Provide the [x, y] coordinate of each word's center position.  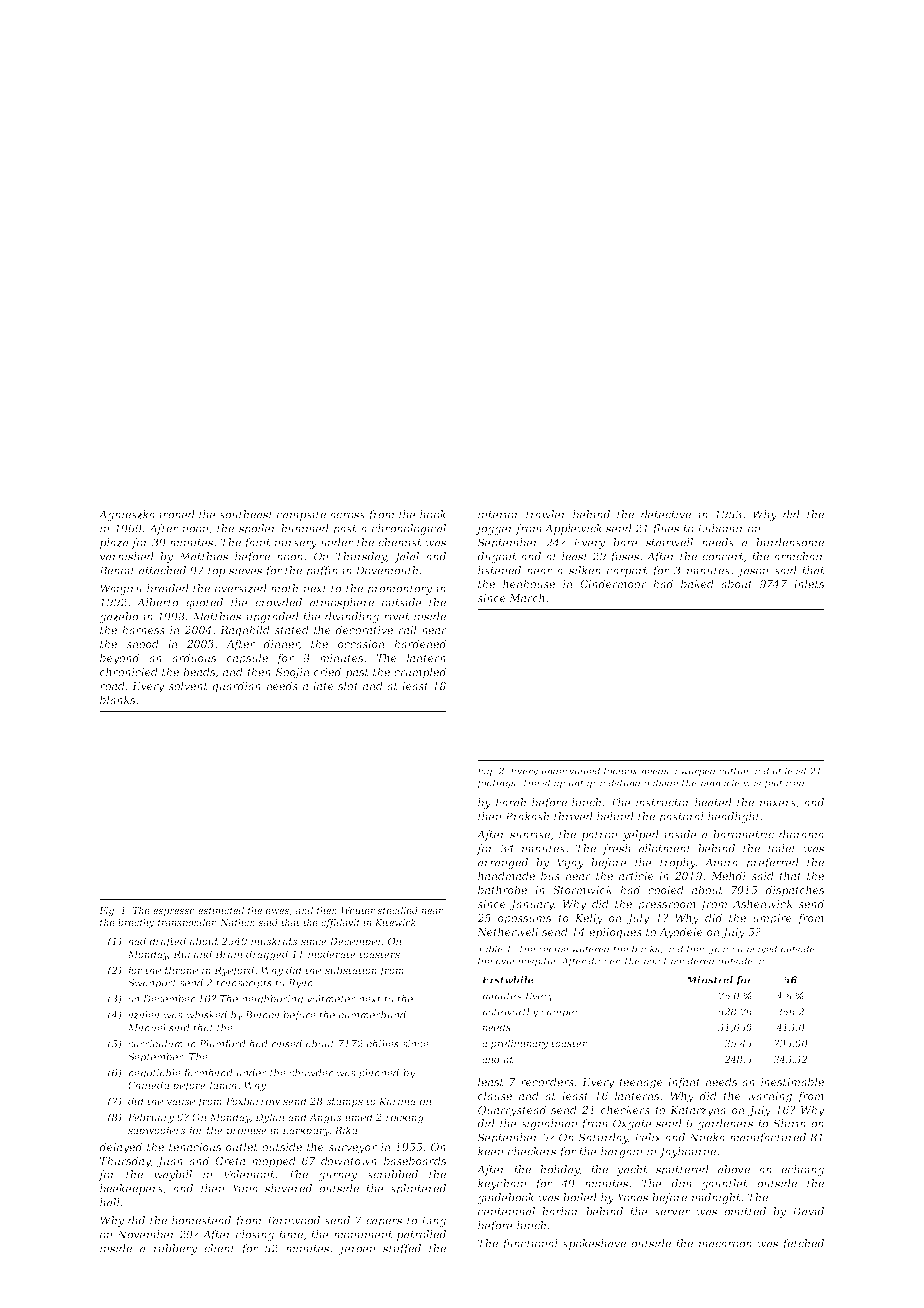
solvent [188, 685]
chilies [383, 1044]
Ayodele [681, 933]
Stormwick [582, 889]
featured [784, 784]
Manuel [147, 1028]
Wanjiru [121, 589]
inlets [809, 583]
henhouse [529, 583]
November [146, 1234]
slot [348, 685]
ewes [277, 911]
